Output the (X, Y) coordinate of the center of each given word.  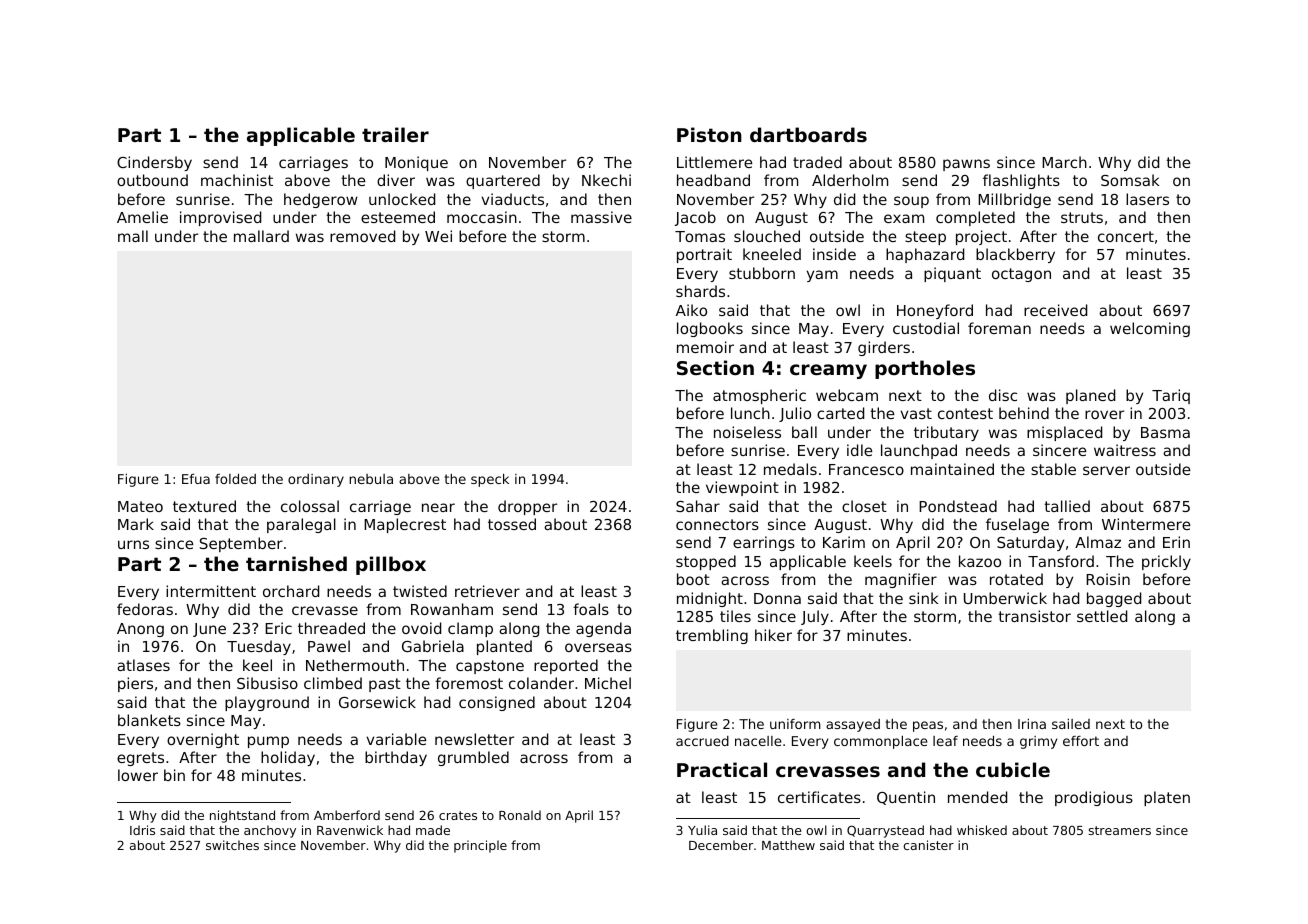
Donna (777, 598)
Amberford (347, 815)
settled (1102, 616)
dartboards (808, 134)
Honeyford (935, 311)
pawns (966, 165)
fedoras (145, 609)
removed (362, 236)
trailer (395, 134)
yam (822, 276)
